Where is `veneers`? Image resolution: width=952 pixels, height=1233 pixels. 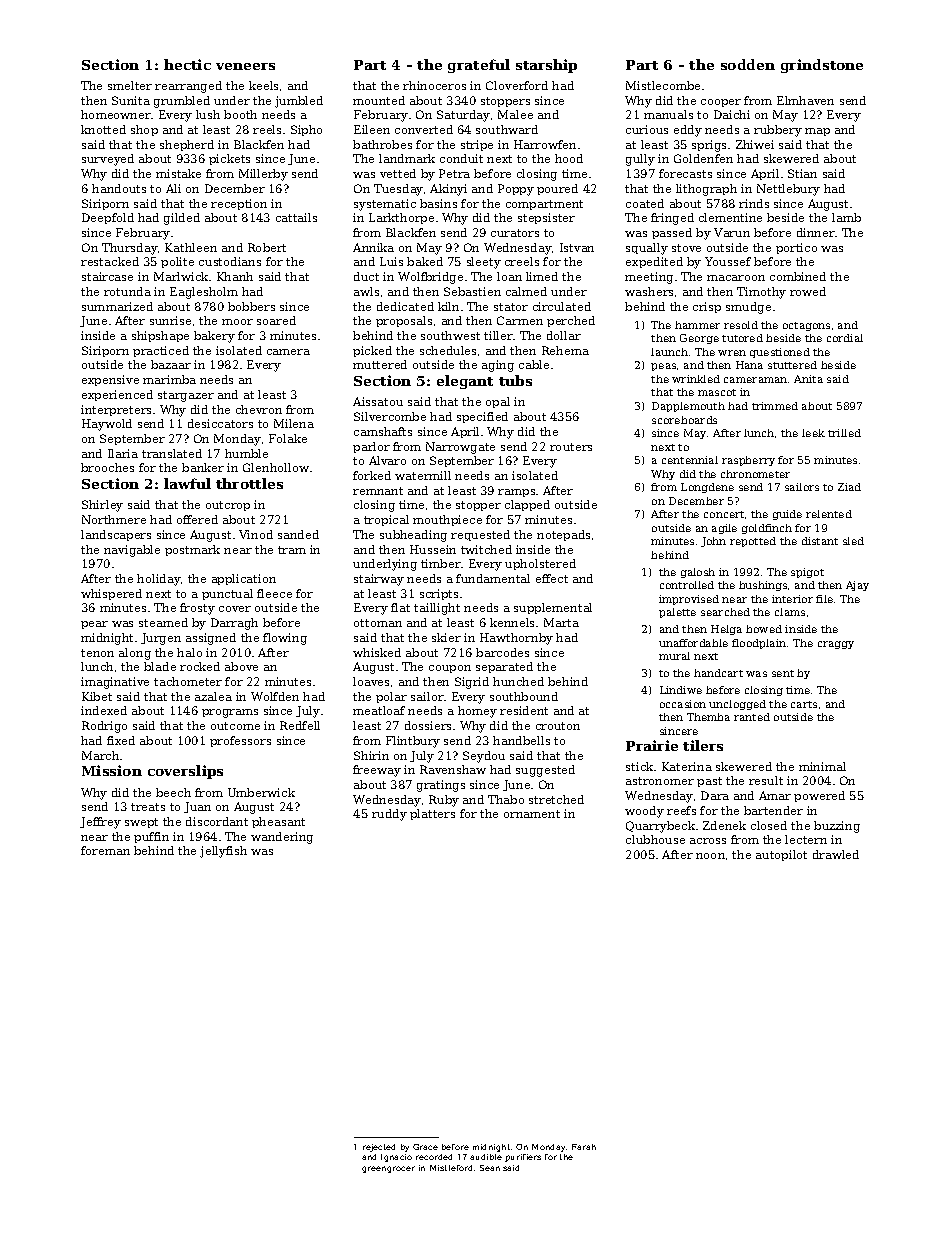 veneers is located at coordinates (245, 66).
